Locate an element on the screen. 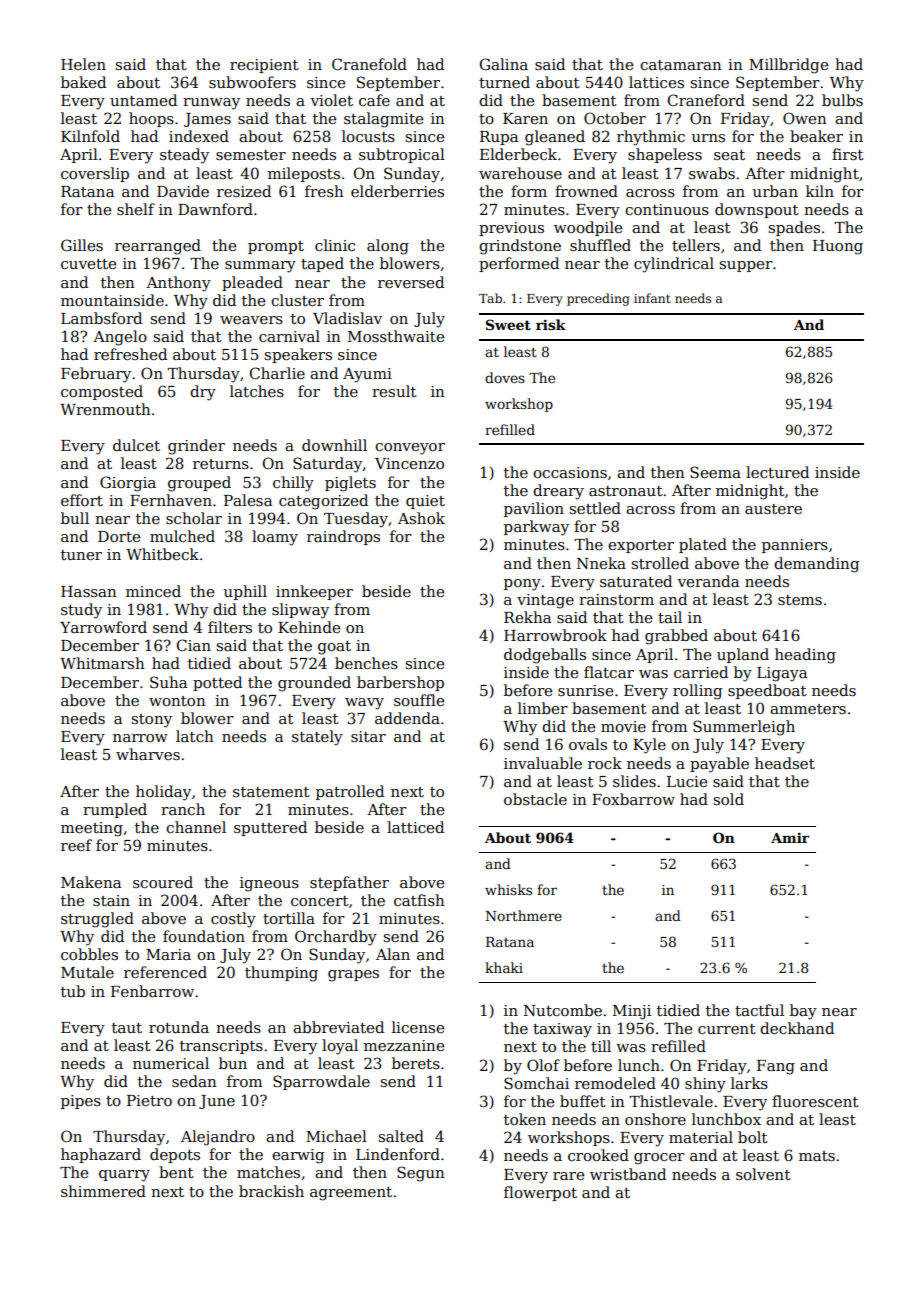  Helen is located at coordinates (83, 64).
